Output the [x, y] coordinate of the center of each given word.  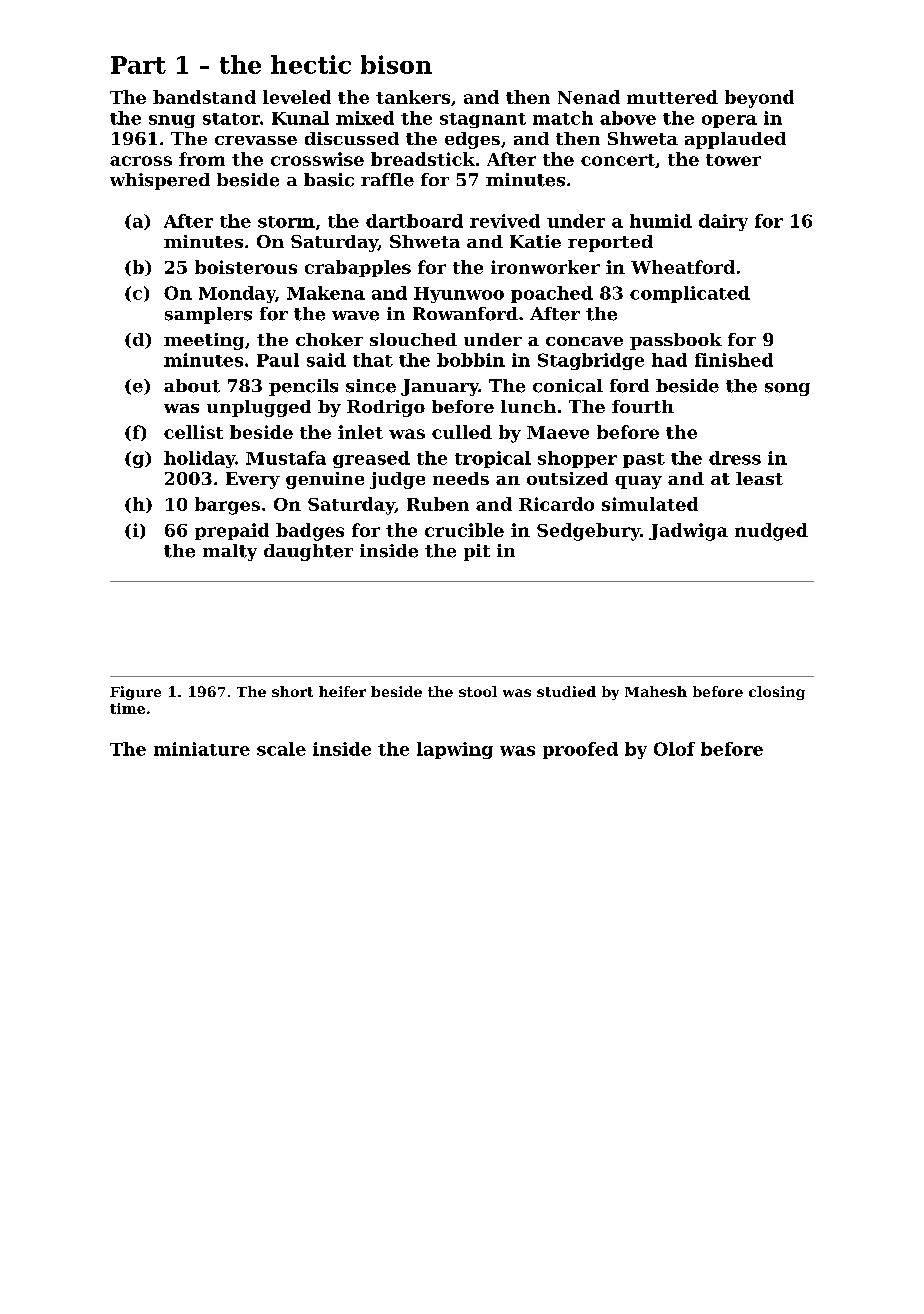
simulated [650, 504]
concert [618, 160]
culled [462, 432]
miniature [202, 749]
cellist [193, 432]
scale [281, 749]
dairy [723, 222]
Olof [674, 749]
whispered [160, 181]
